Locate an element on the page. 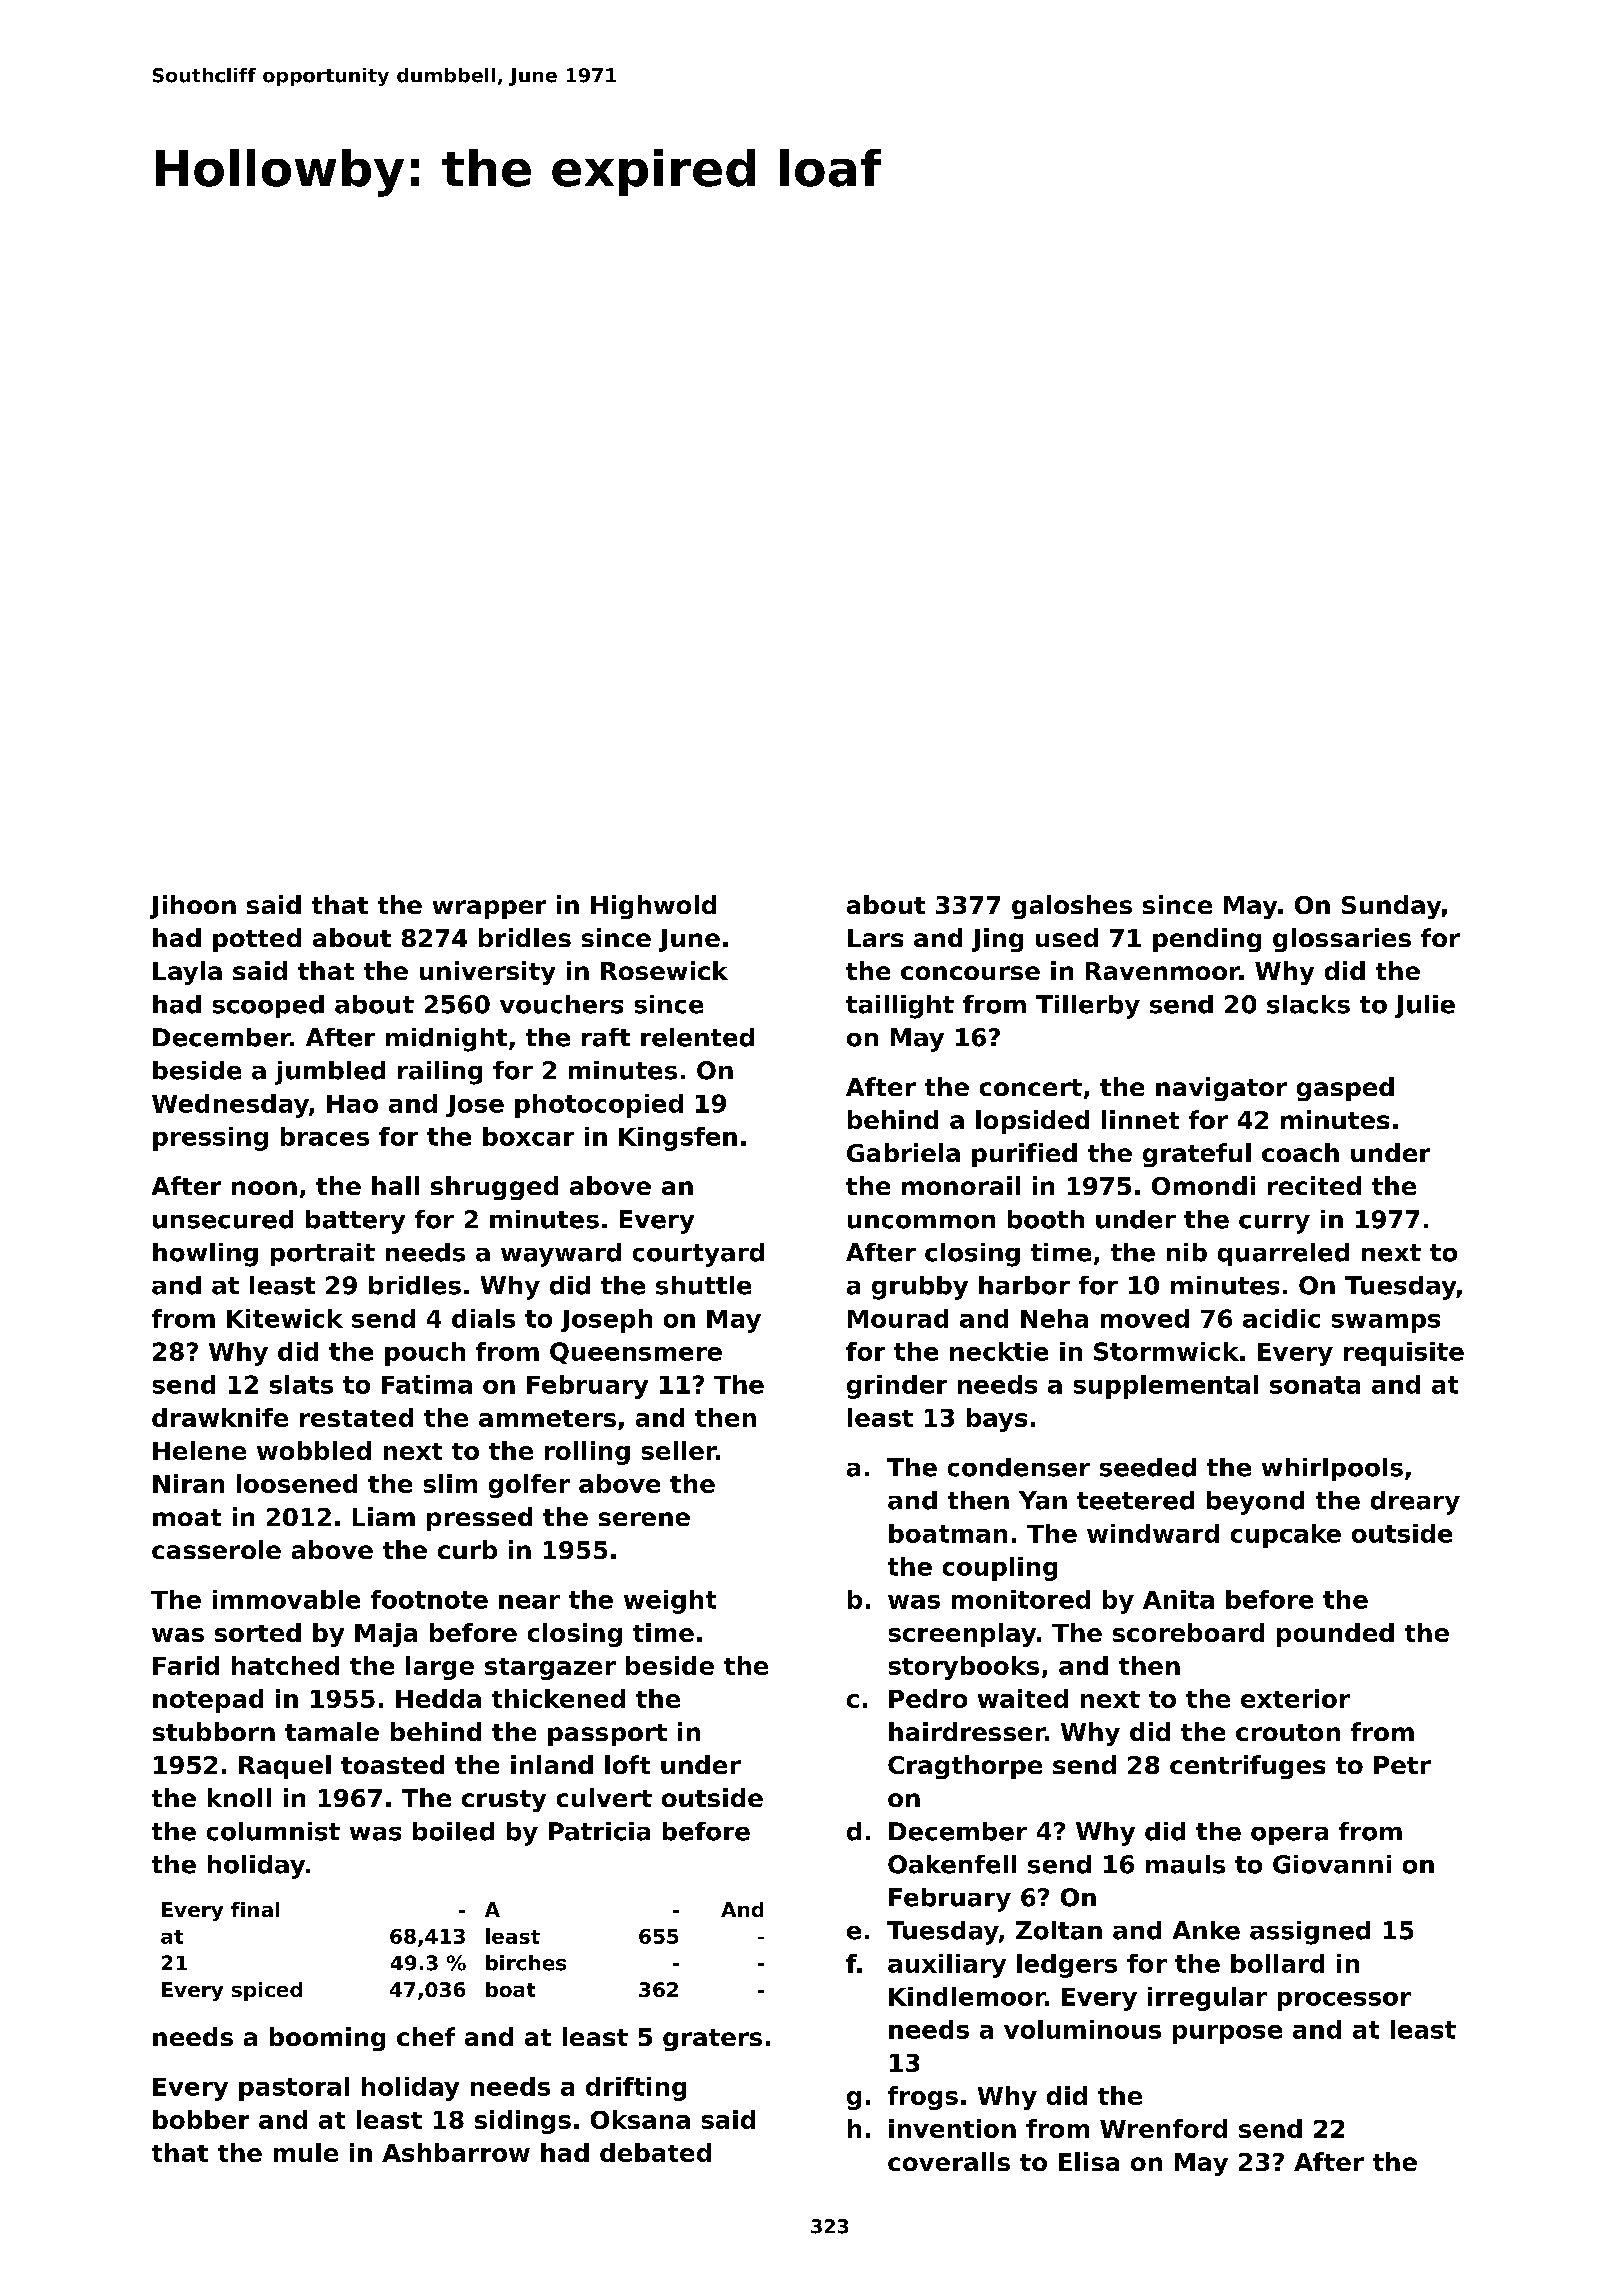  pounded is located at coordinates (1335, 1635).
